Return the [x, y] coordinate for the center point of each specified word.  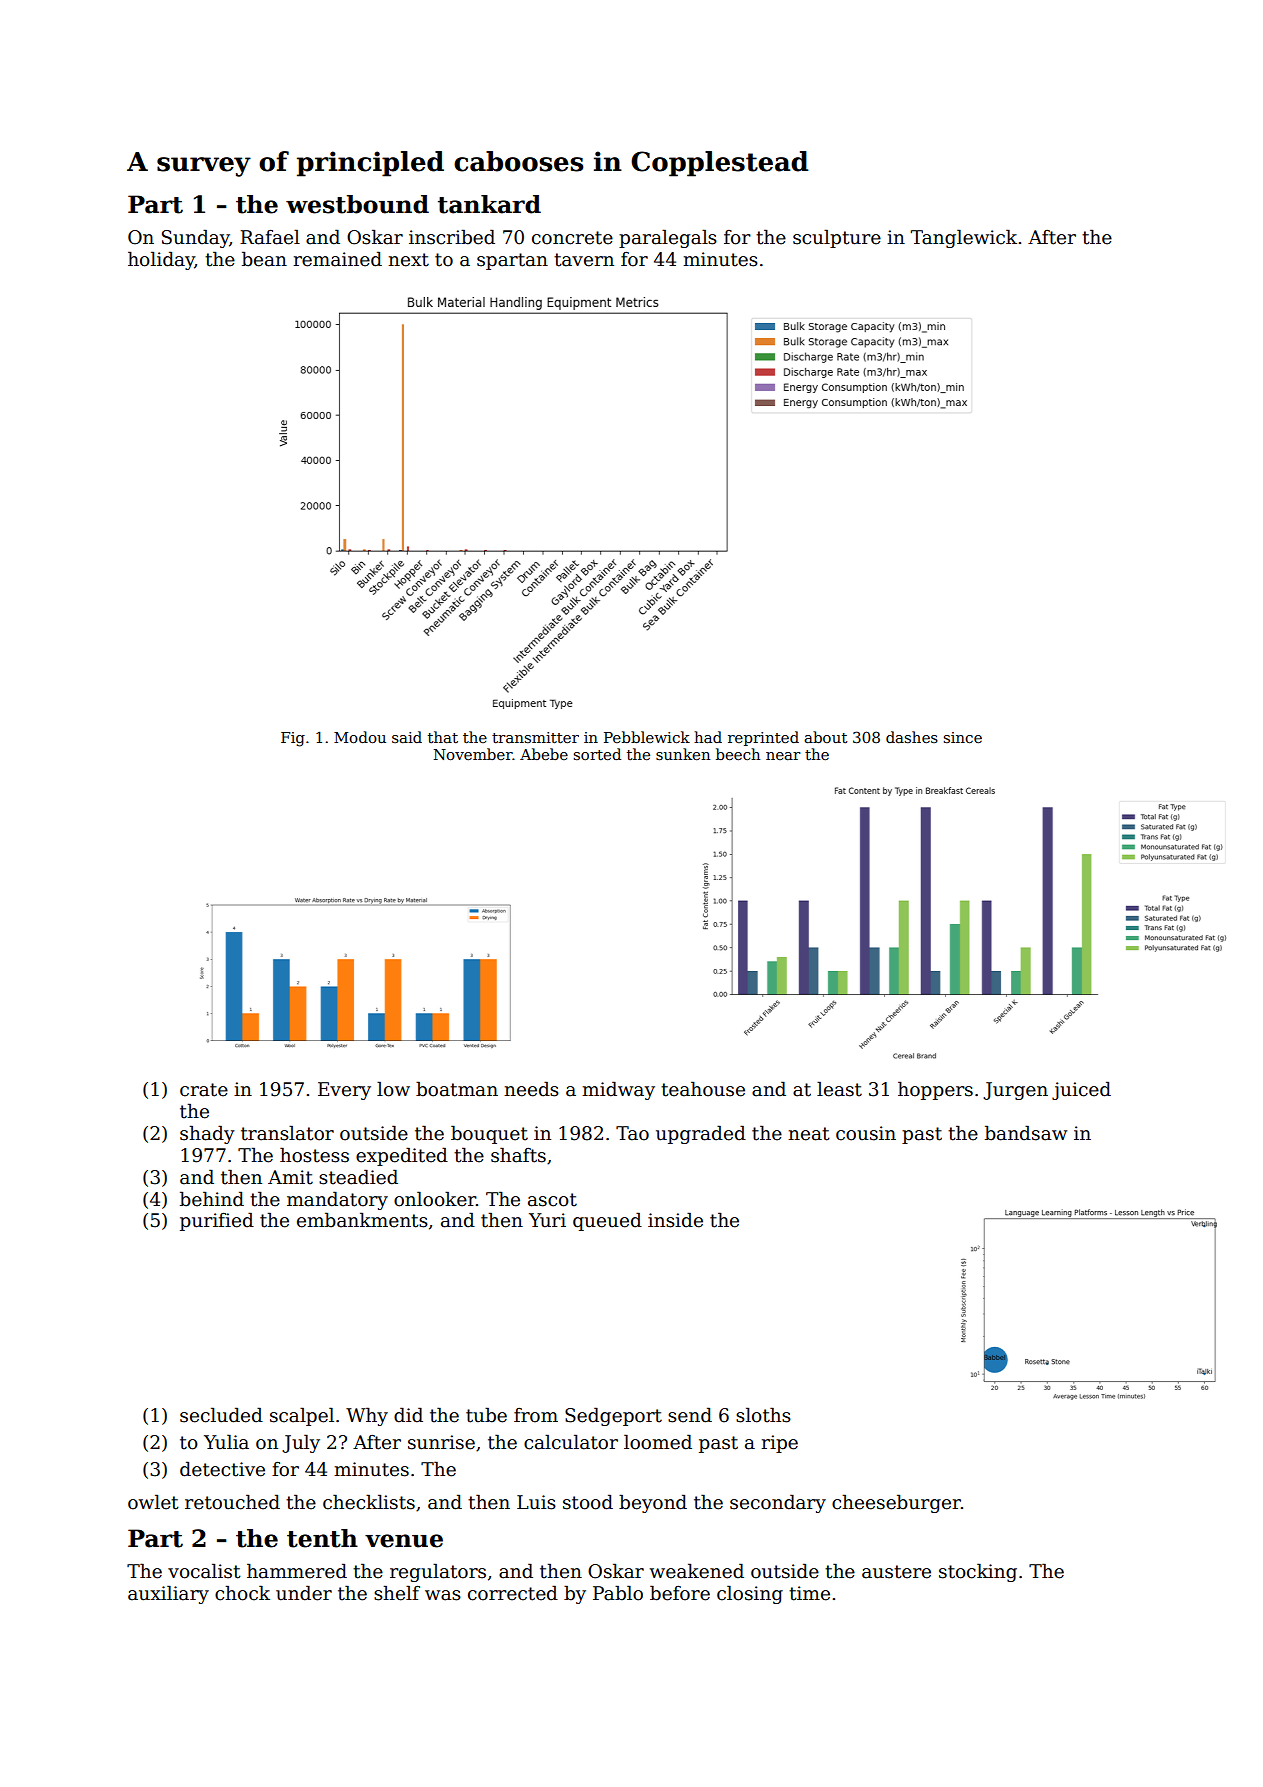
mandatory [337, 1200]
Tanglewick [964, 238]
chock [242, 1593]
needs [531, 1089]
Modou [360, 737]
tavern [584, 260]
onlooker [435, 1199]
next [408, 260]
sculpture [837, 238]
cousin [866, 1133]
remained [337, 259]
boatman [457, 1089]
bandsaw [1026, 1133]
